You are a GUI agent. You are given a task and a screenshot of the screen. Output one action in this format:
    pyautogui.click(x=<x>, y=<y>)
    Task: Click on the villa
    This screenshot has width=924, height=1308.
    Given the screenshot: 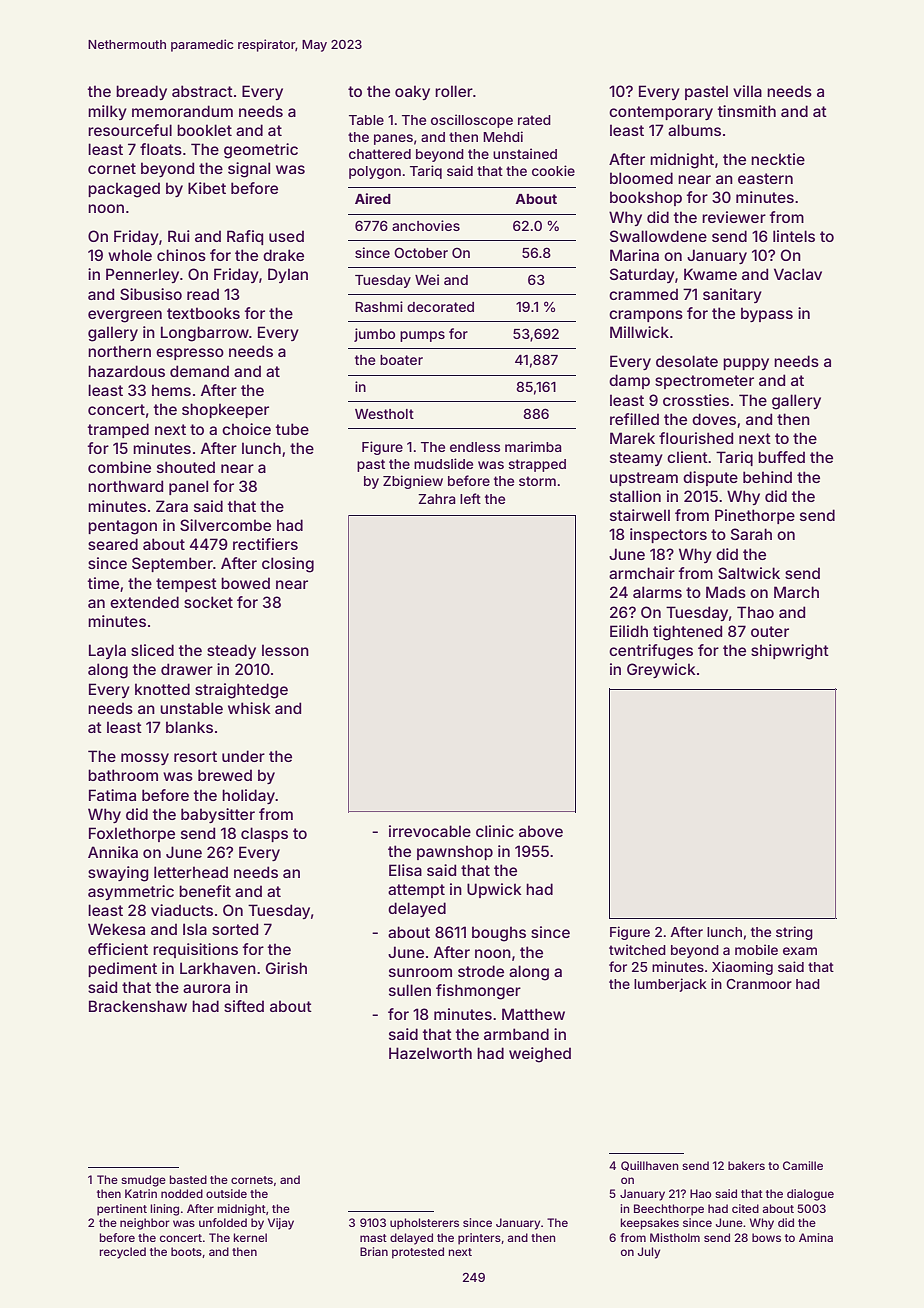 What is the action you would take?
    pyautogui.click(x=747, y=91)
